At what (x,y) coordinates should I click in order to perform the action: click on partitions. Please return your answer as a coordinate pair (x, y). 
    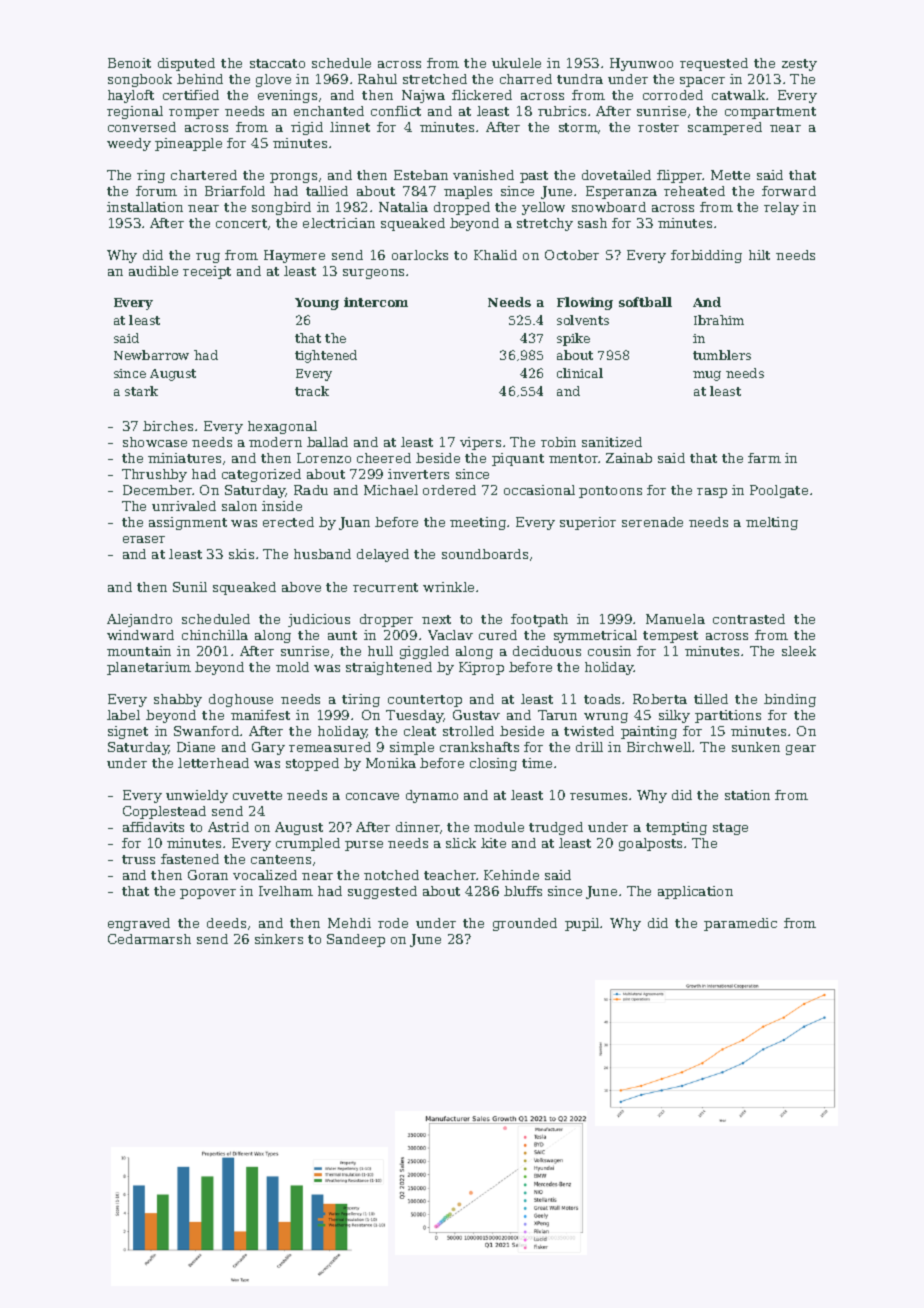
    Looking at the image, I should click on (728, 716).
